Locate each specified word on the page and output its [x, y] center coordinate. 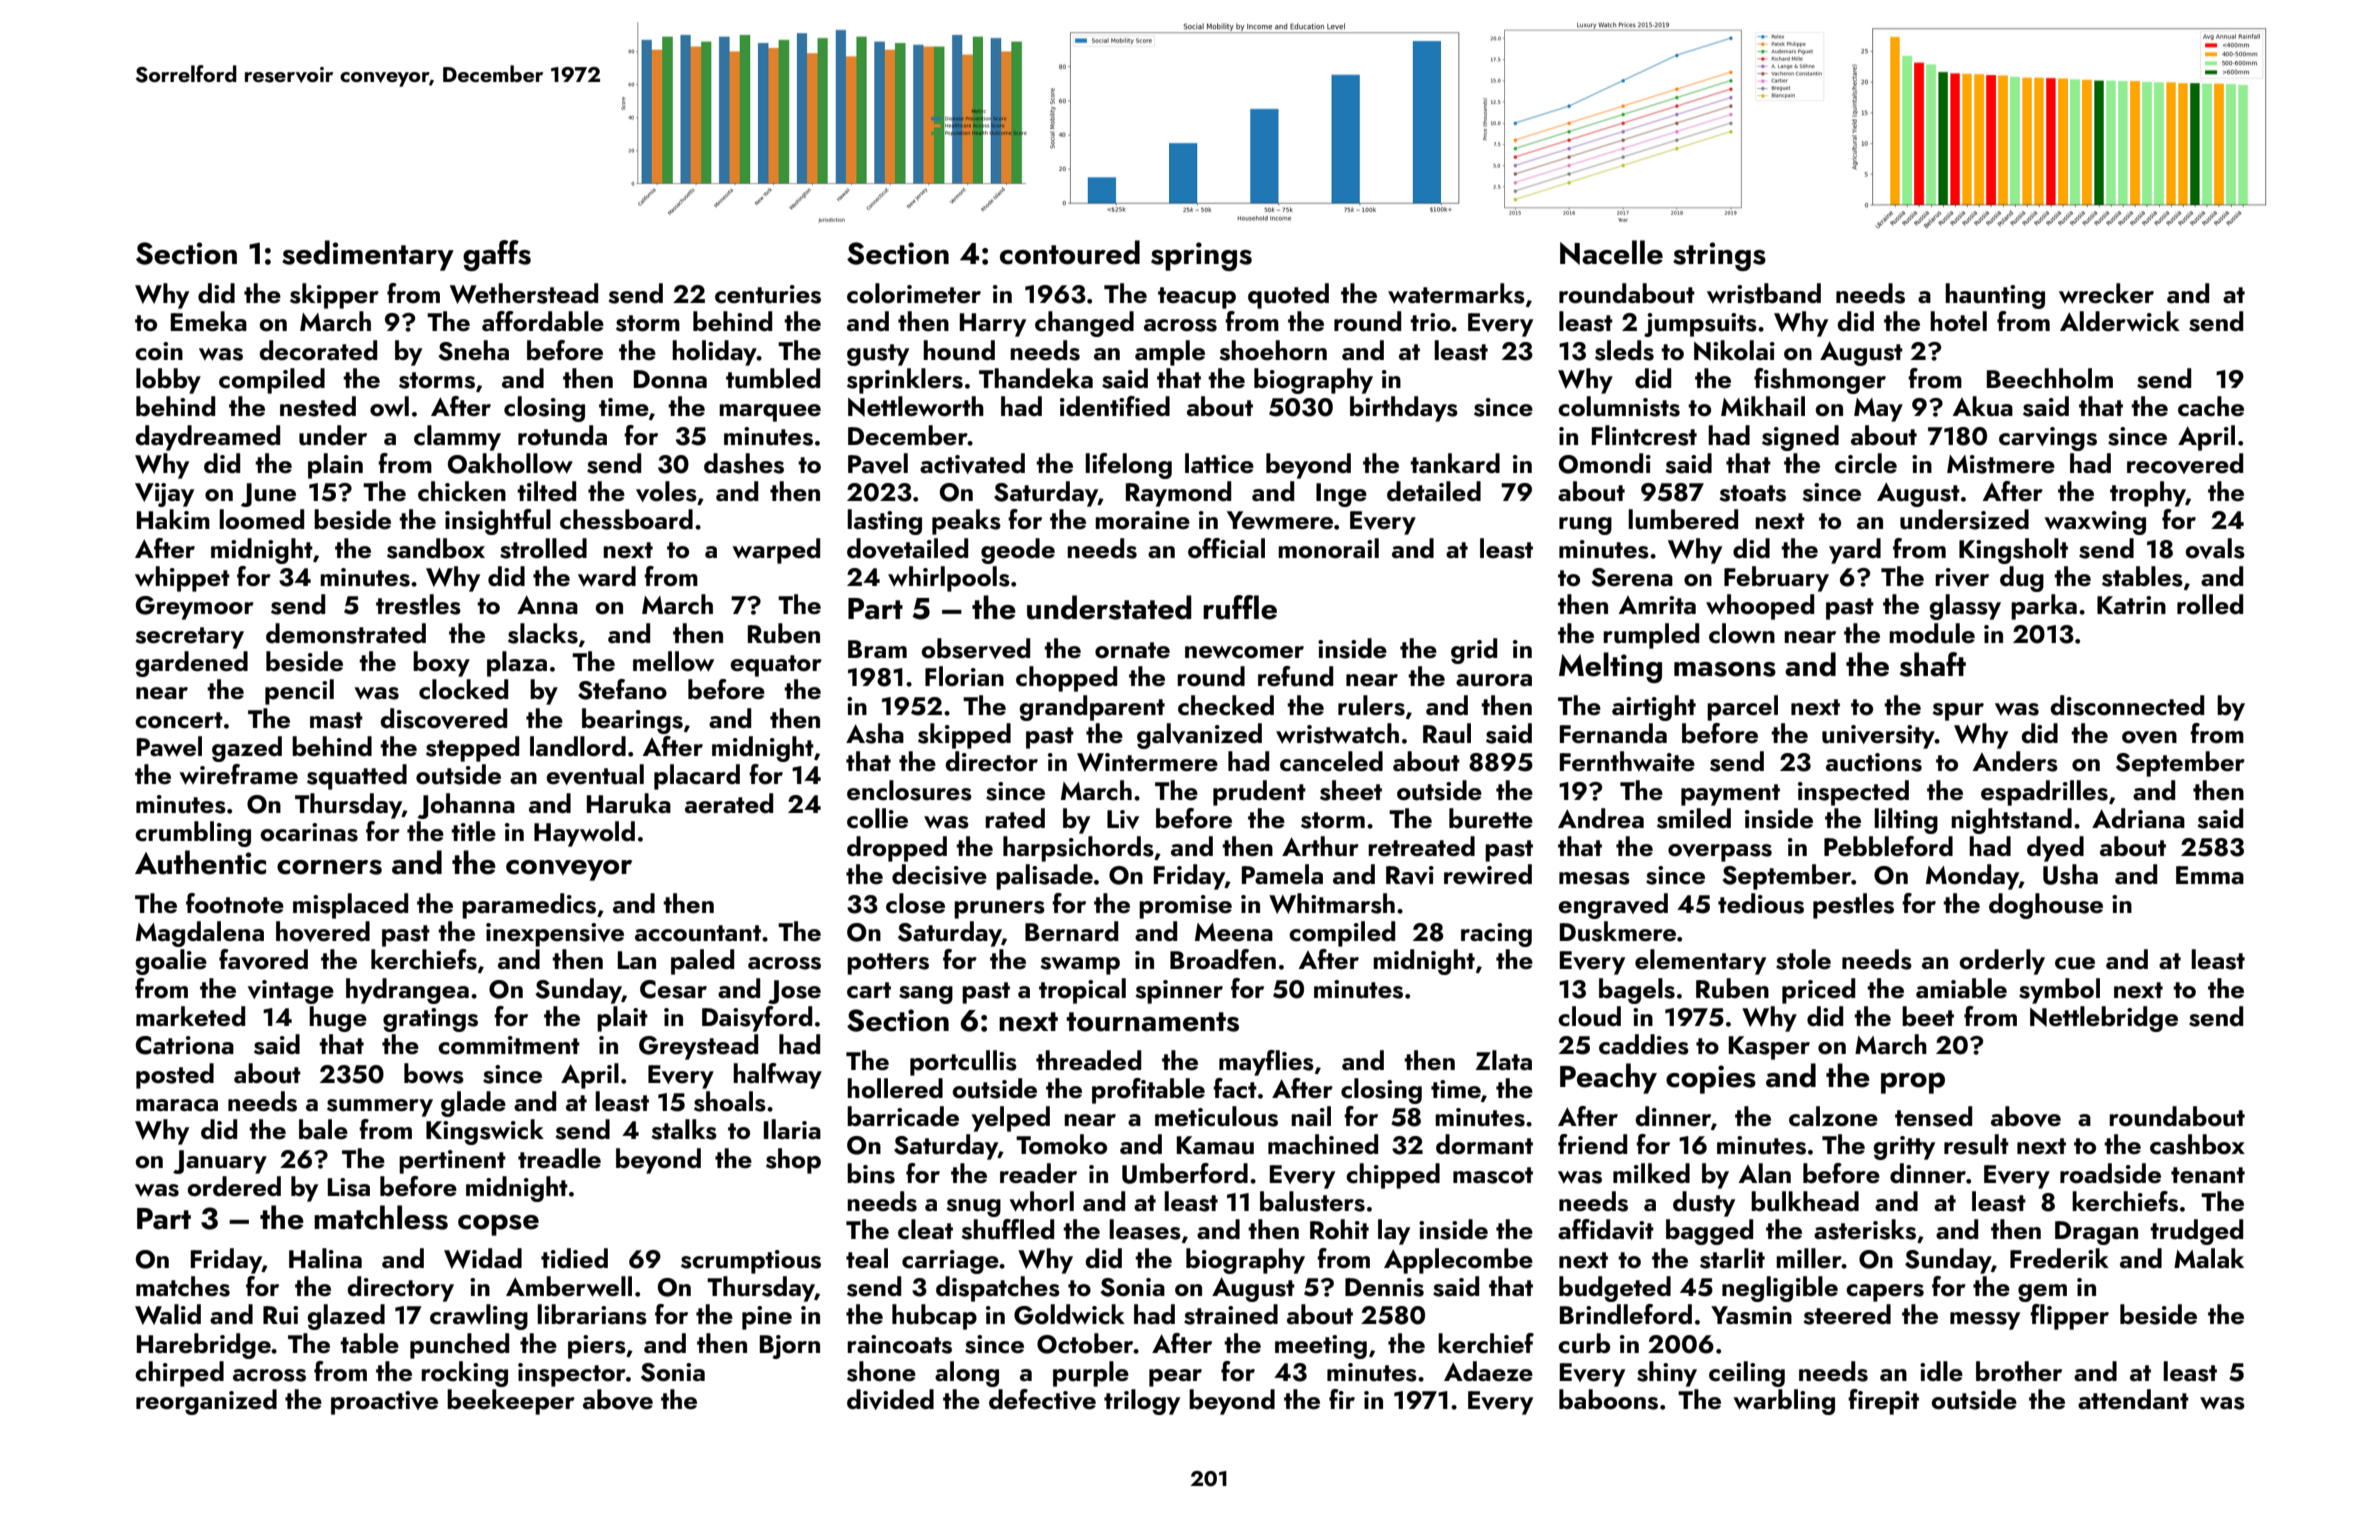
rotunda [562, 435]
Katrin [2131, 605]
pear [1175, 1378]
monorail [1328, 548]
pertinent [452, 1162]
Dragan [2096, 1233]
